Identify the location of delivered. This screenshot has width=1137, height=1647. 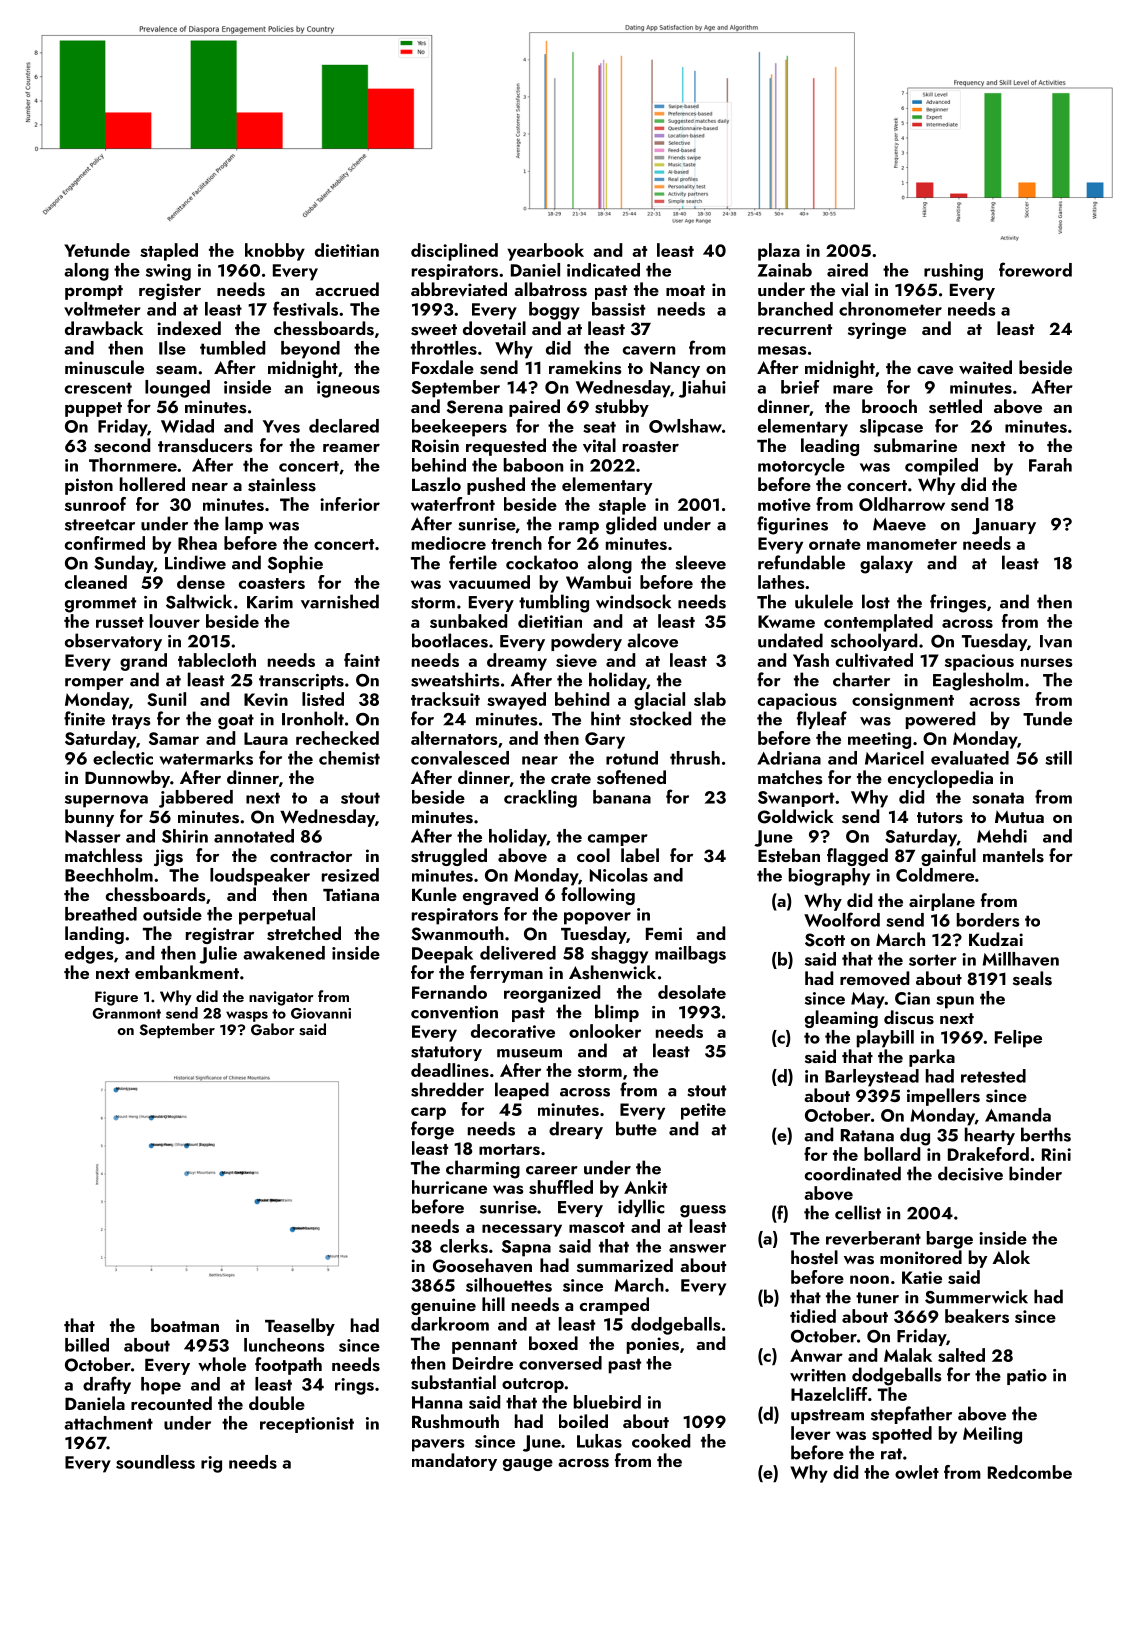
(518, 953).
